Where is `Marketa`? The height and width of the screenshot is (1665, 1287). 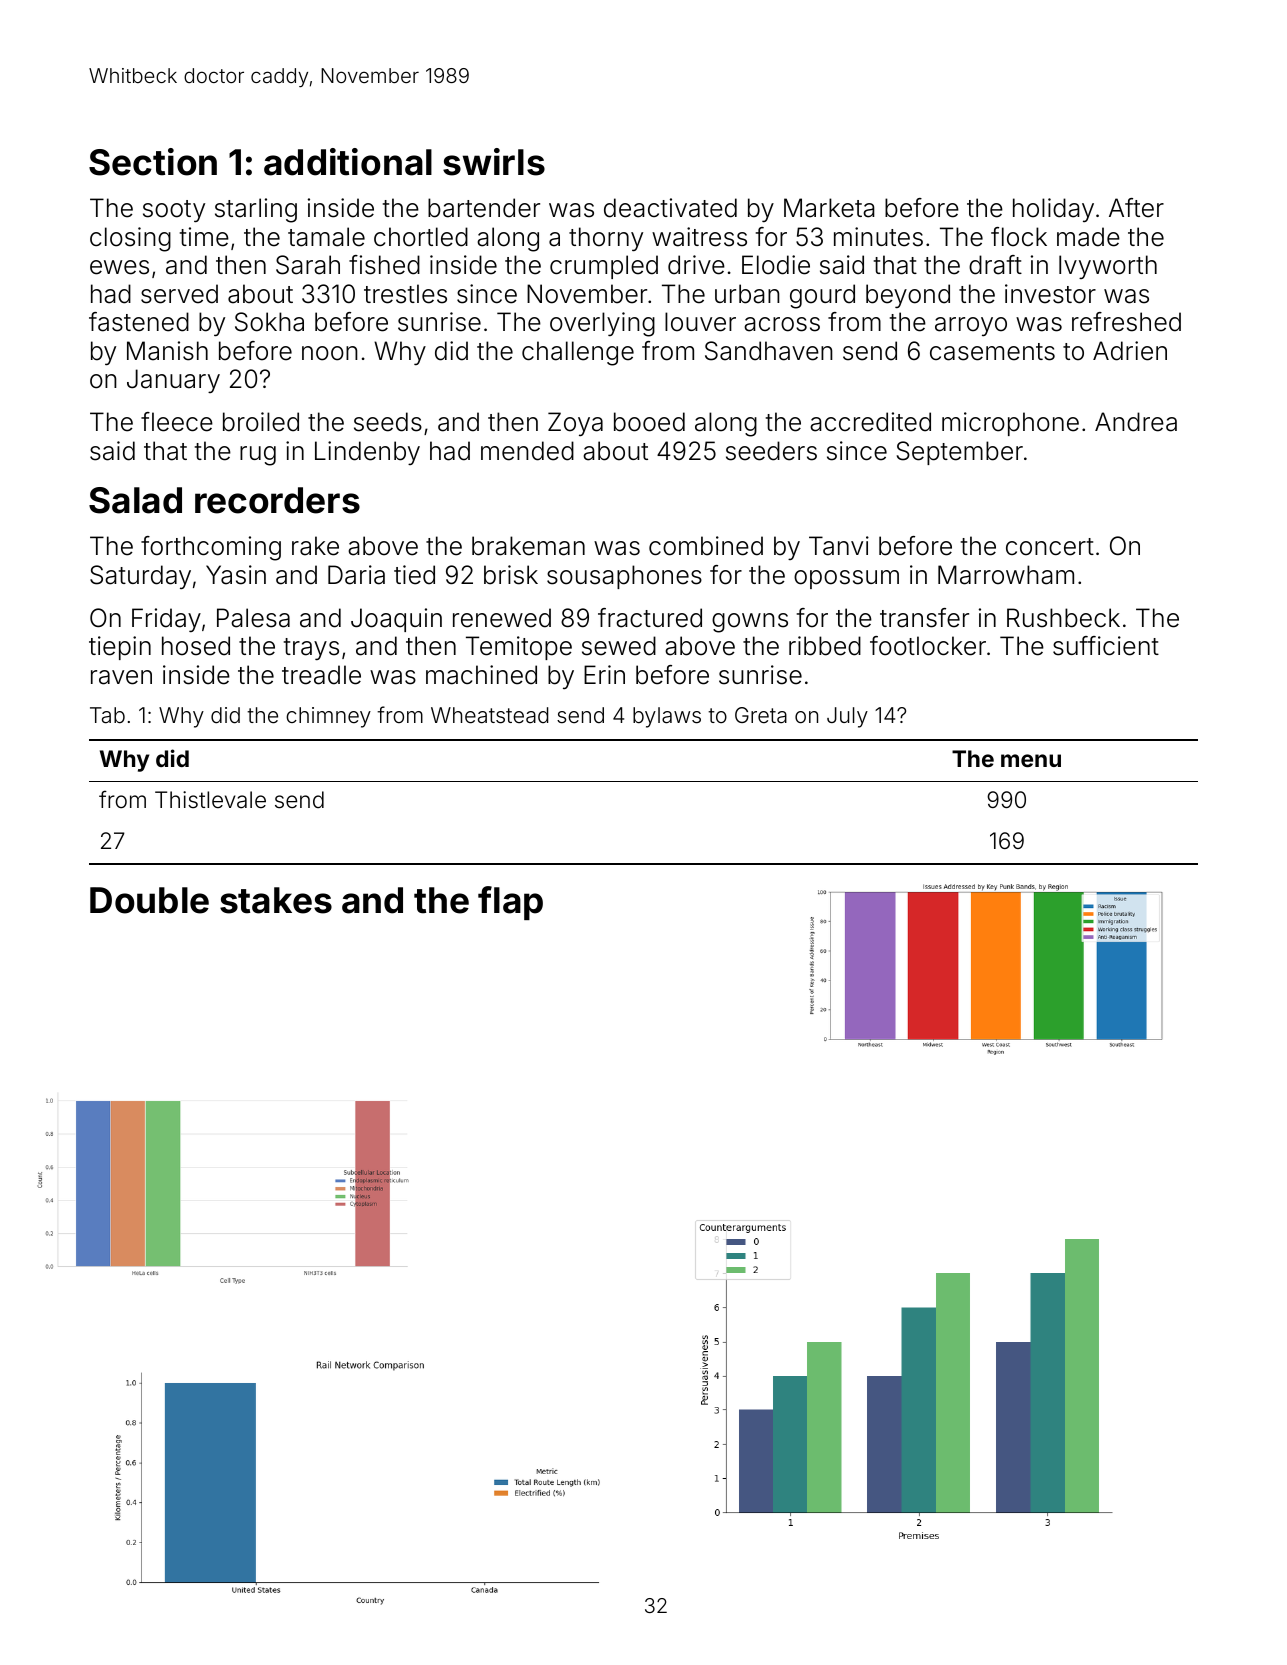
Marketa is located at coordinates (829, 208).
